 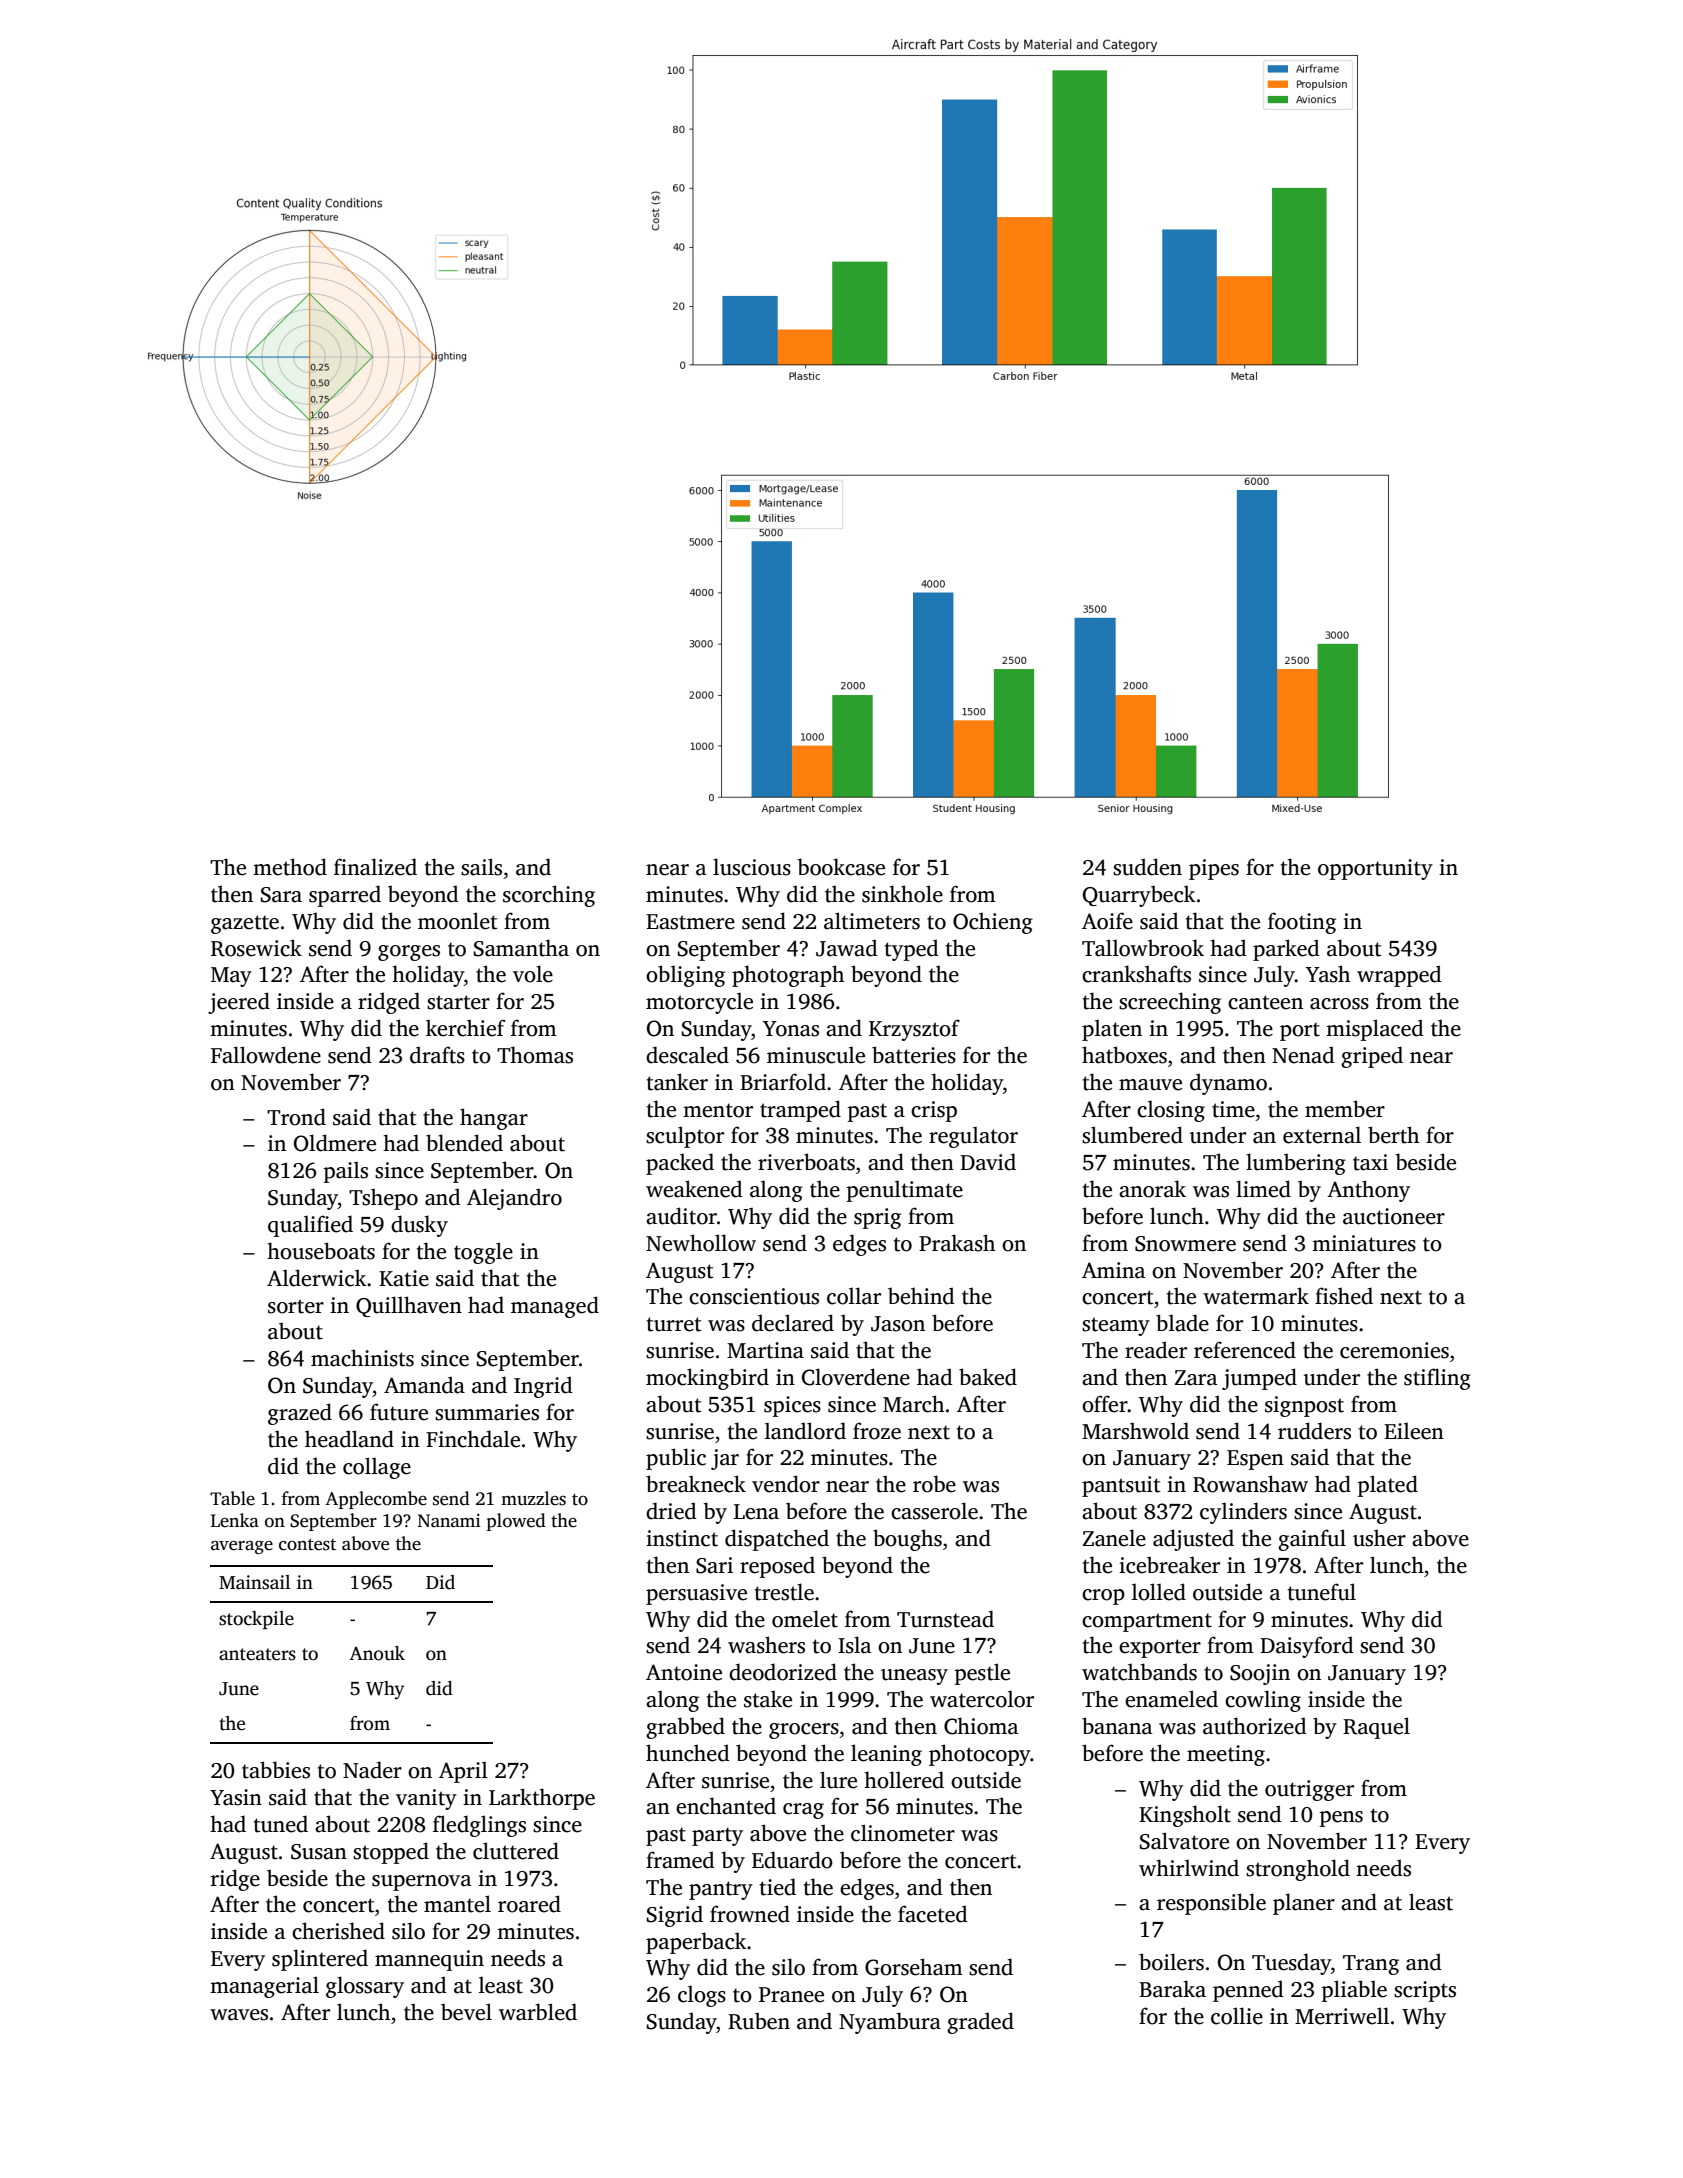 What do you see at coordinates (903, 1833) in the page?
I see `clinometer` at bounding box center [903, 1833].
